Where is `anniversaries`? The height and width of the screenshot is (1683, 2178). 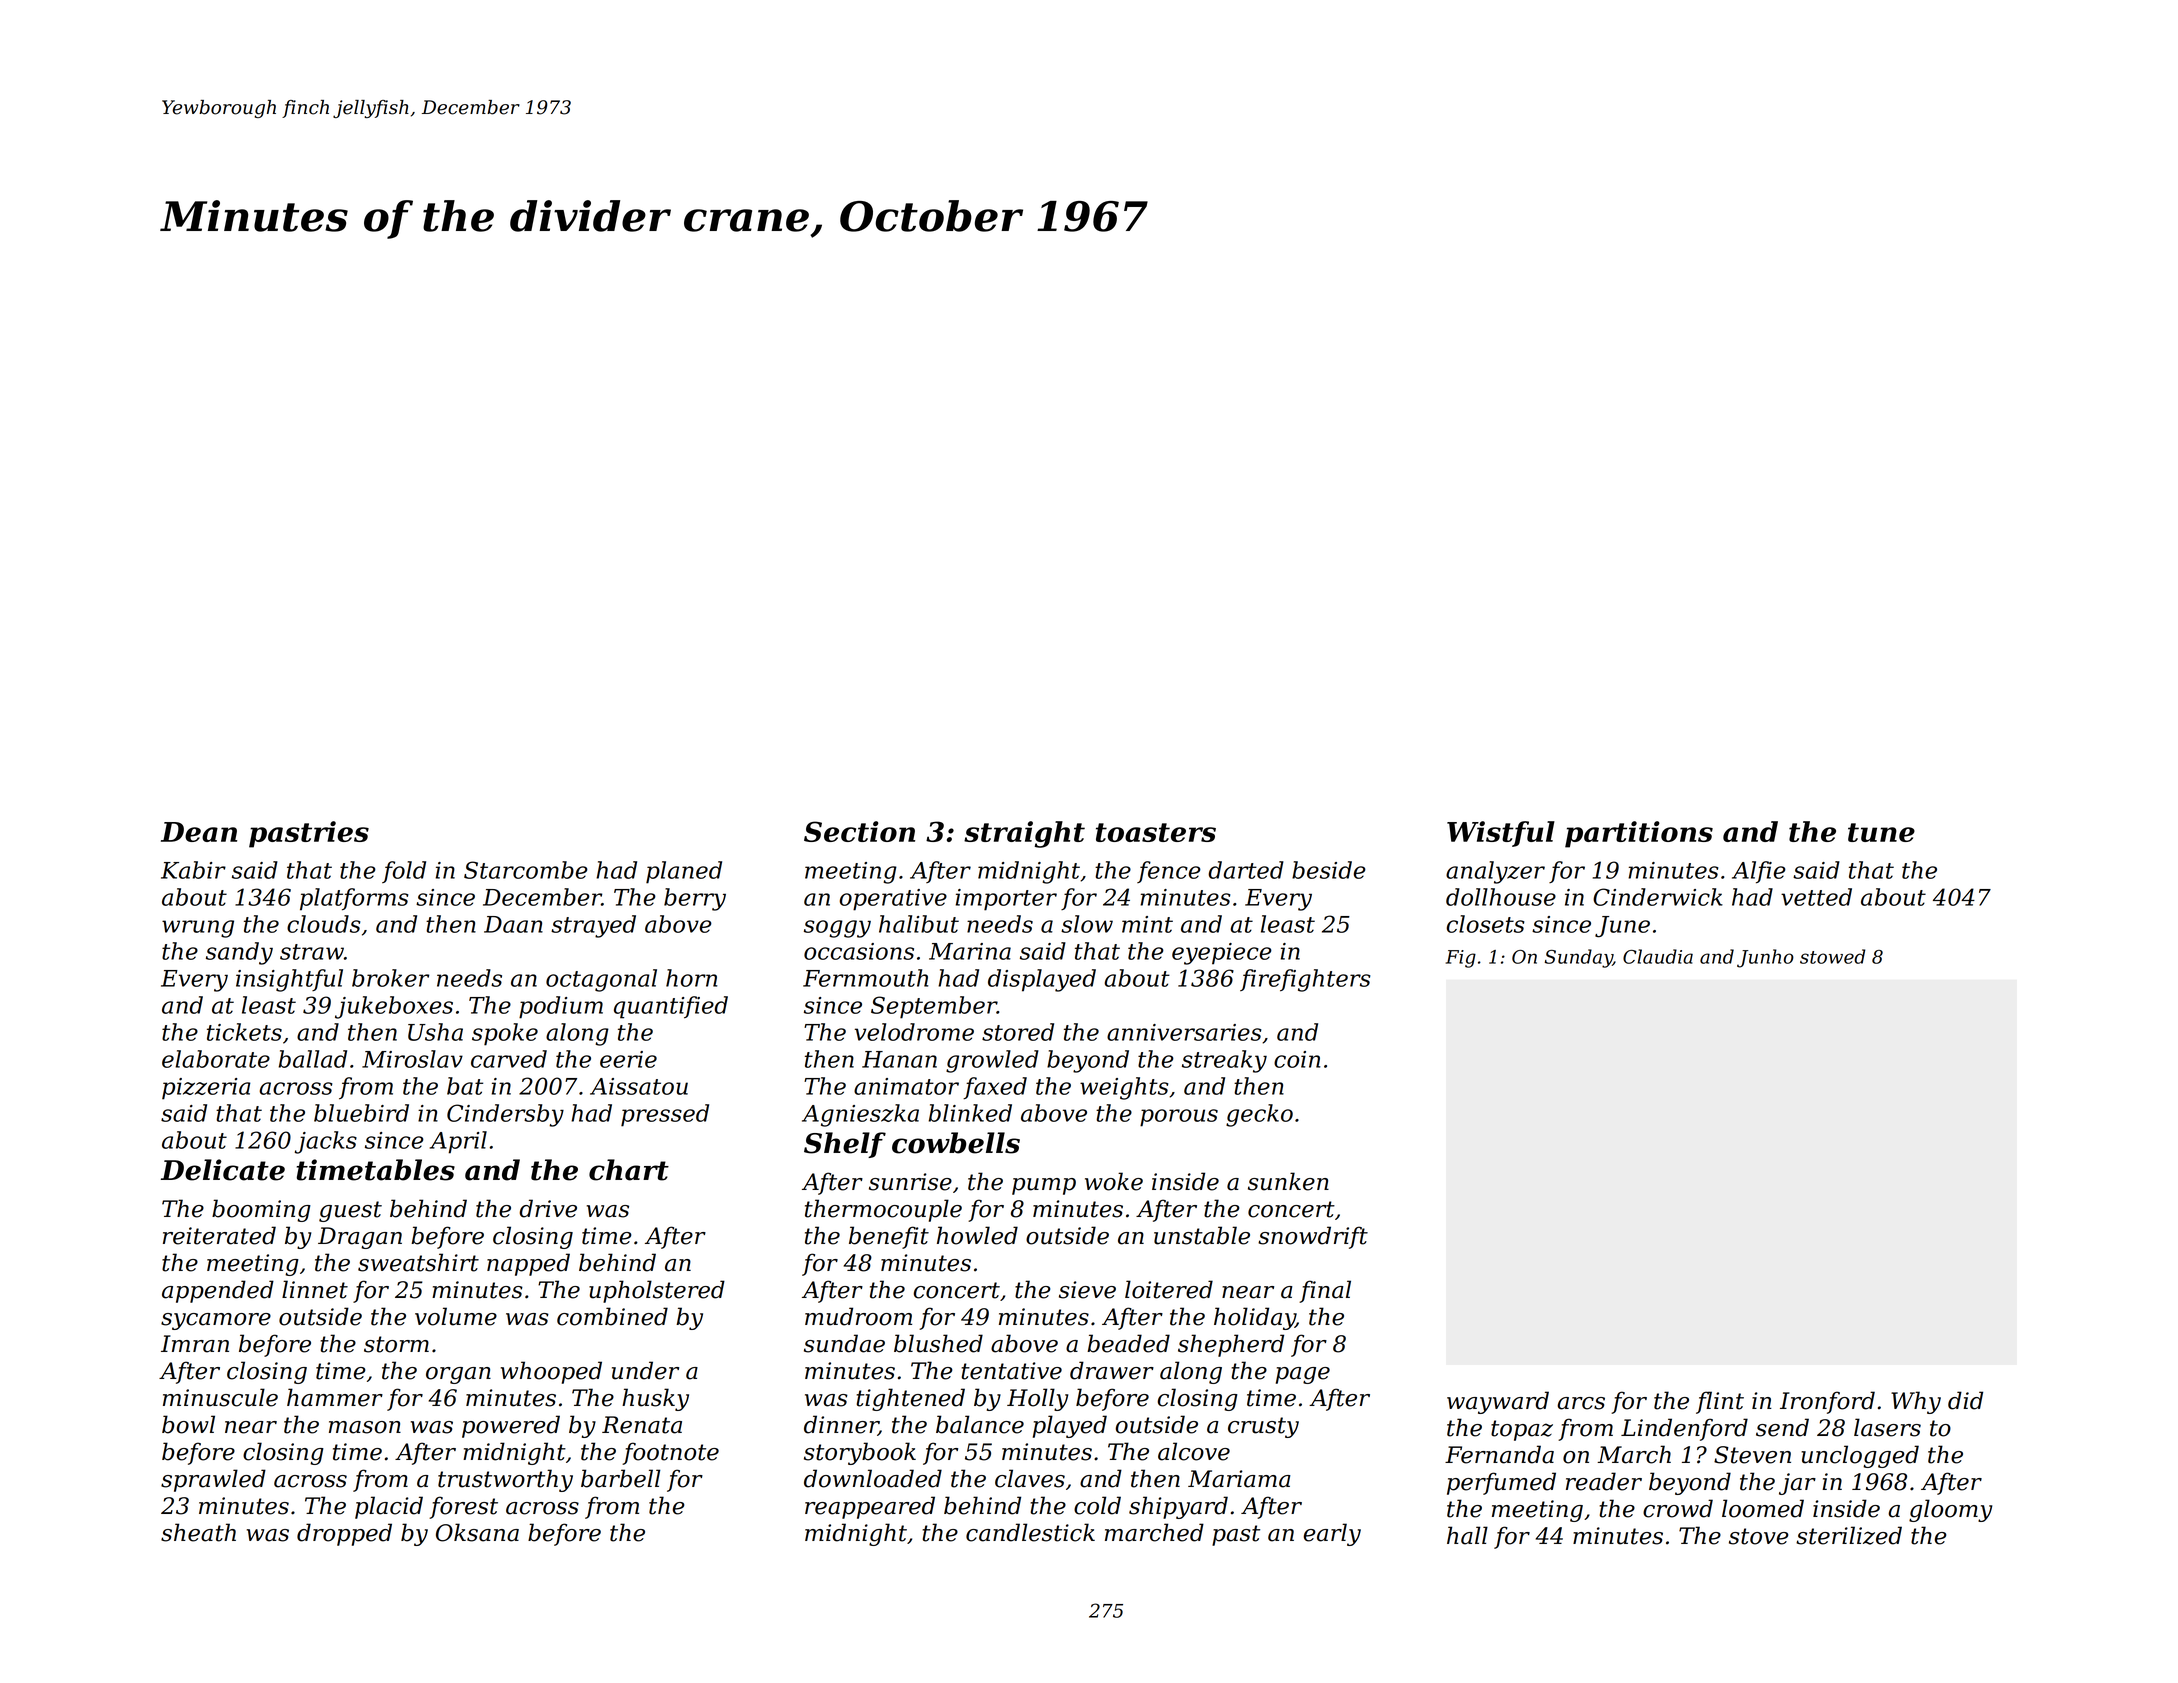 anniversaries is located at coordinates (1184, 1032).
